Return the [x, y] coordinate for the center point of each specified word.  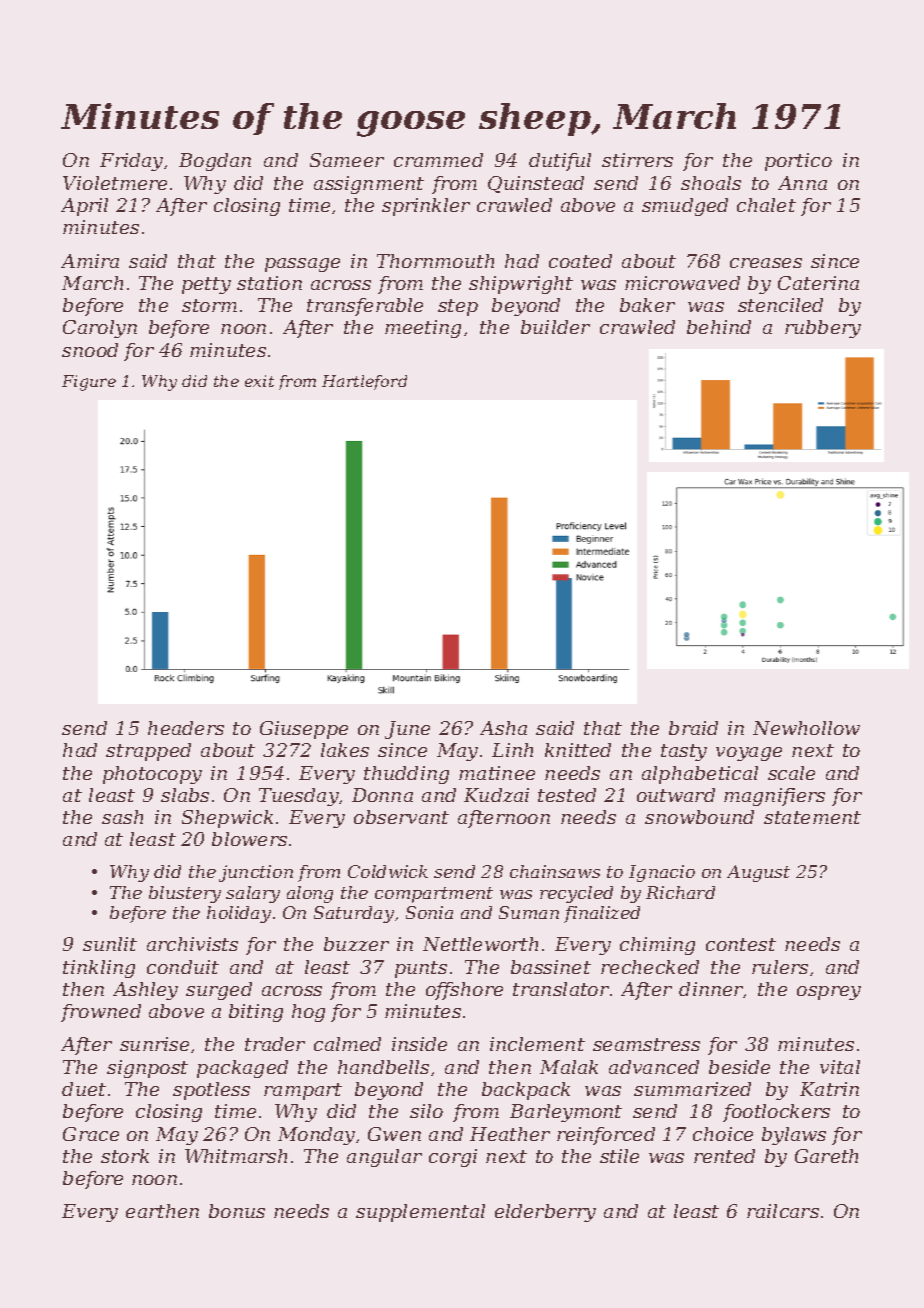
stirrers [637, 160]
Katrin [829, 1089]
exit [259, 381]
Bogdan [215, 162]
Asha [503, 728]
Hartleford [364, 382]
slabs [185, 795]
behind [719, 327]
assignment [369, 185]
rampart [303, 1091]
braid [693, 728]
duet [84, 1089]
